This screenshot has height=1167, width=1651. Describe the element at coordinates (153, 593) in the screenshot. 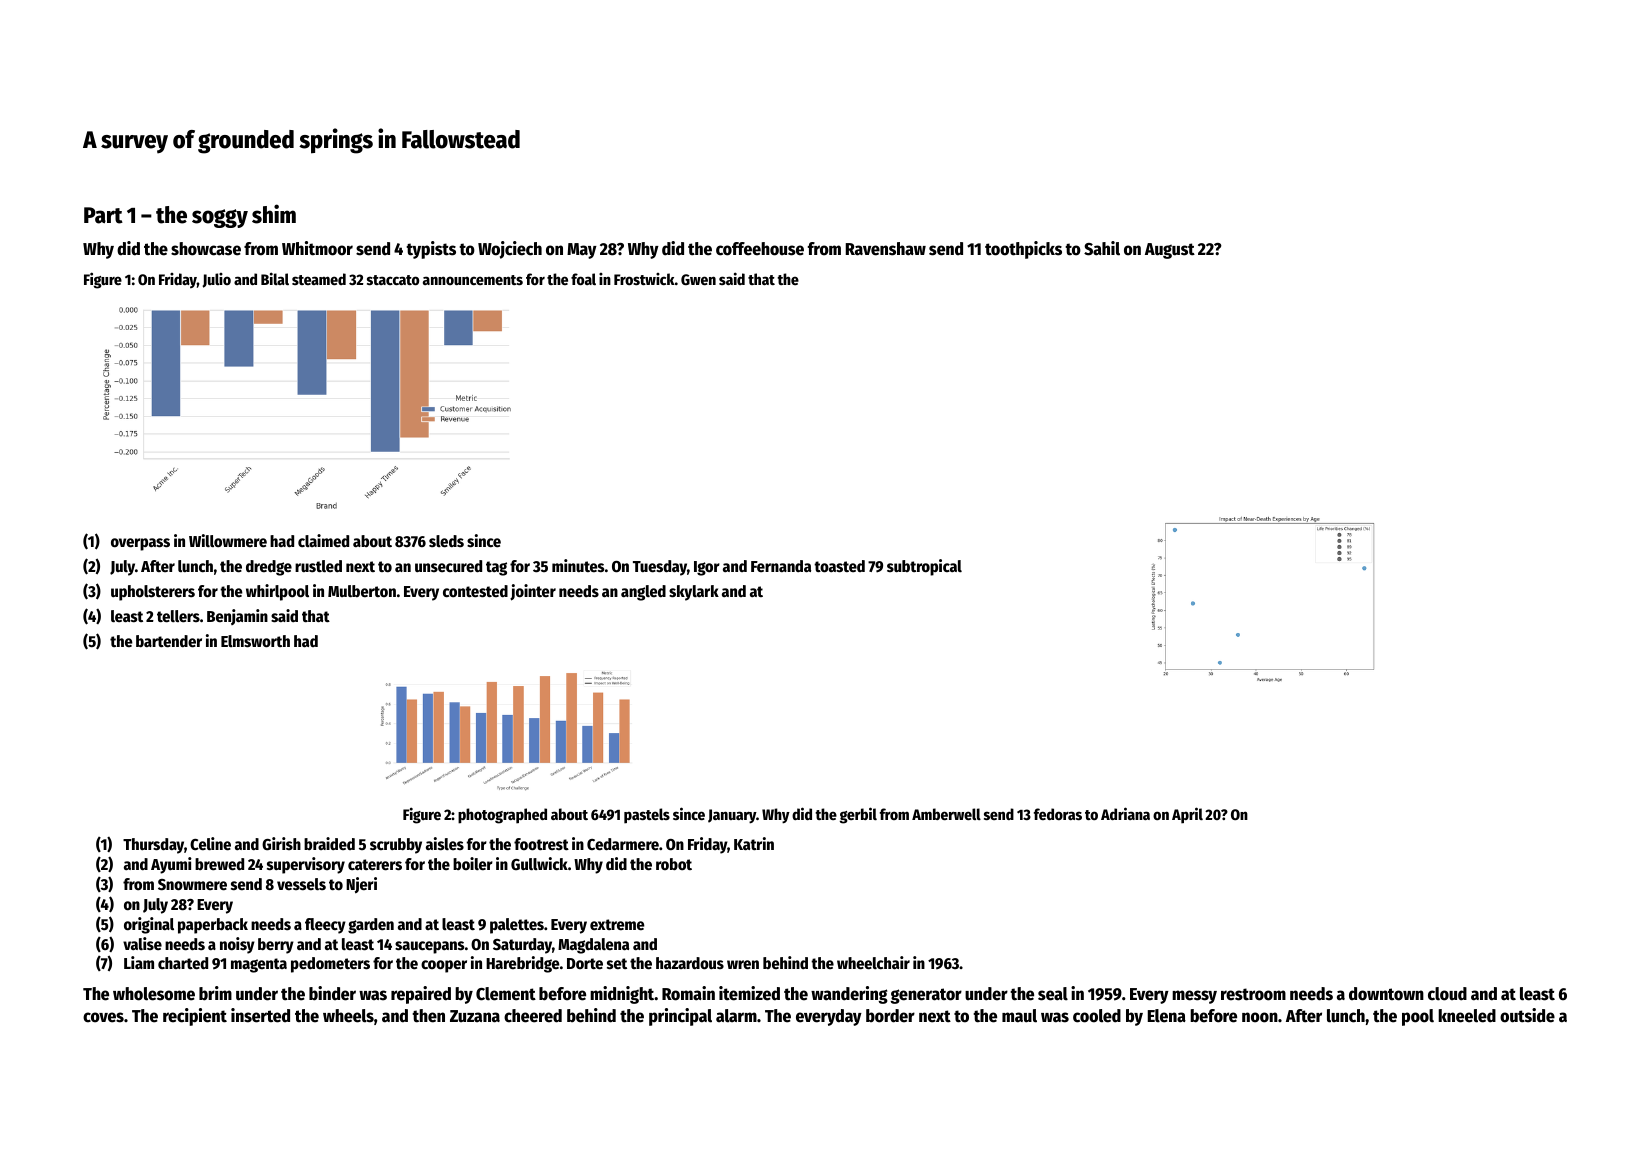

I see `upholsterers` at that location.
